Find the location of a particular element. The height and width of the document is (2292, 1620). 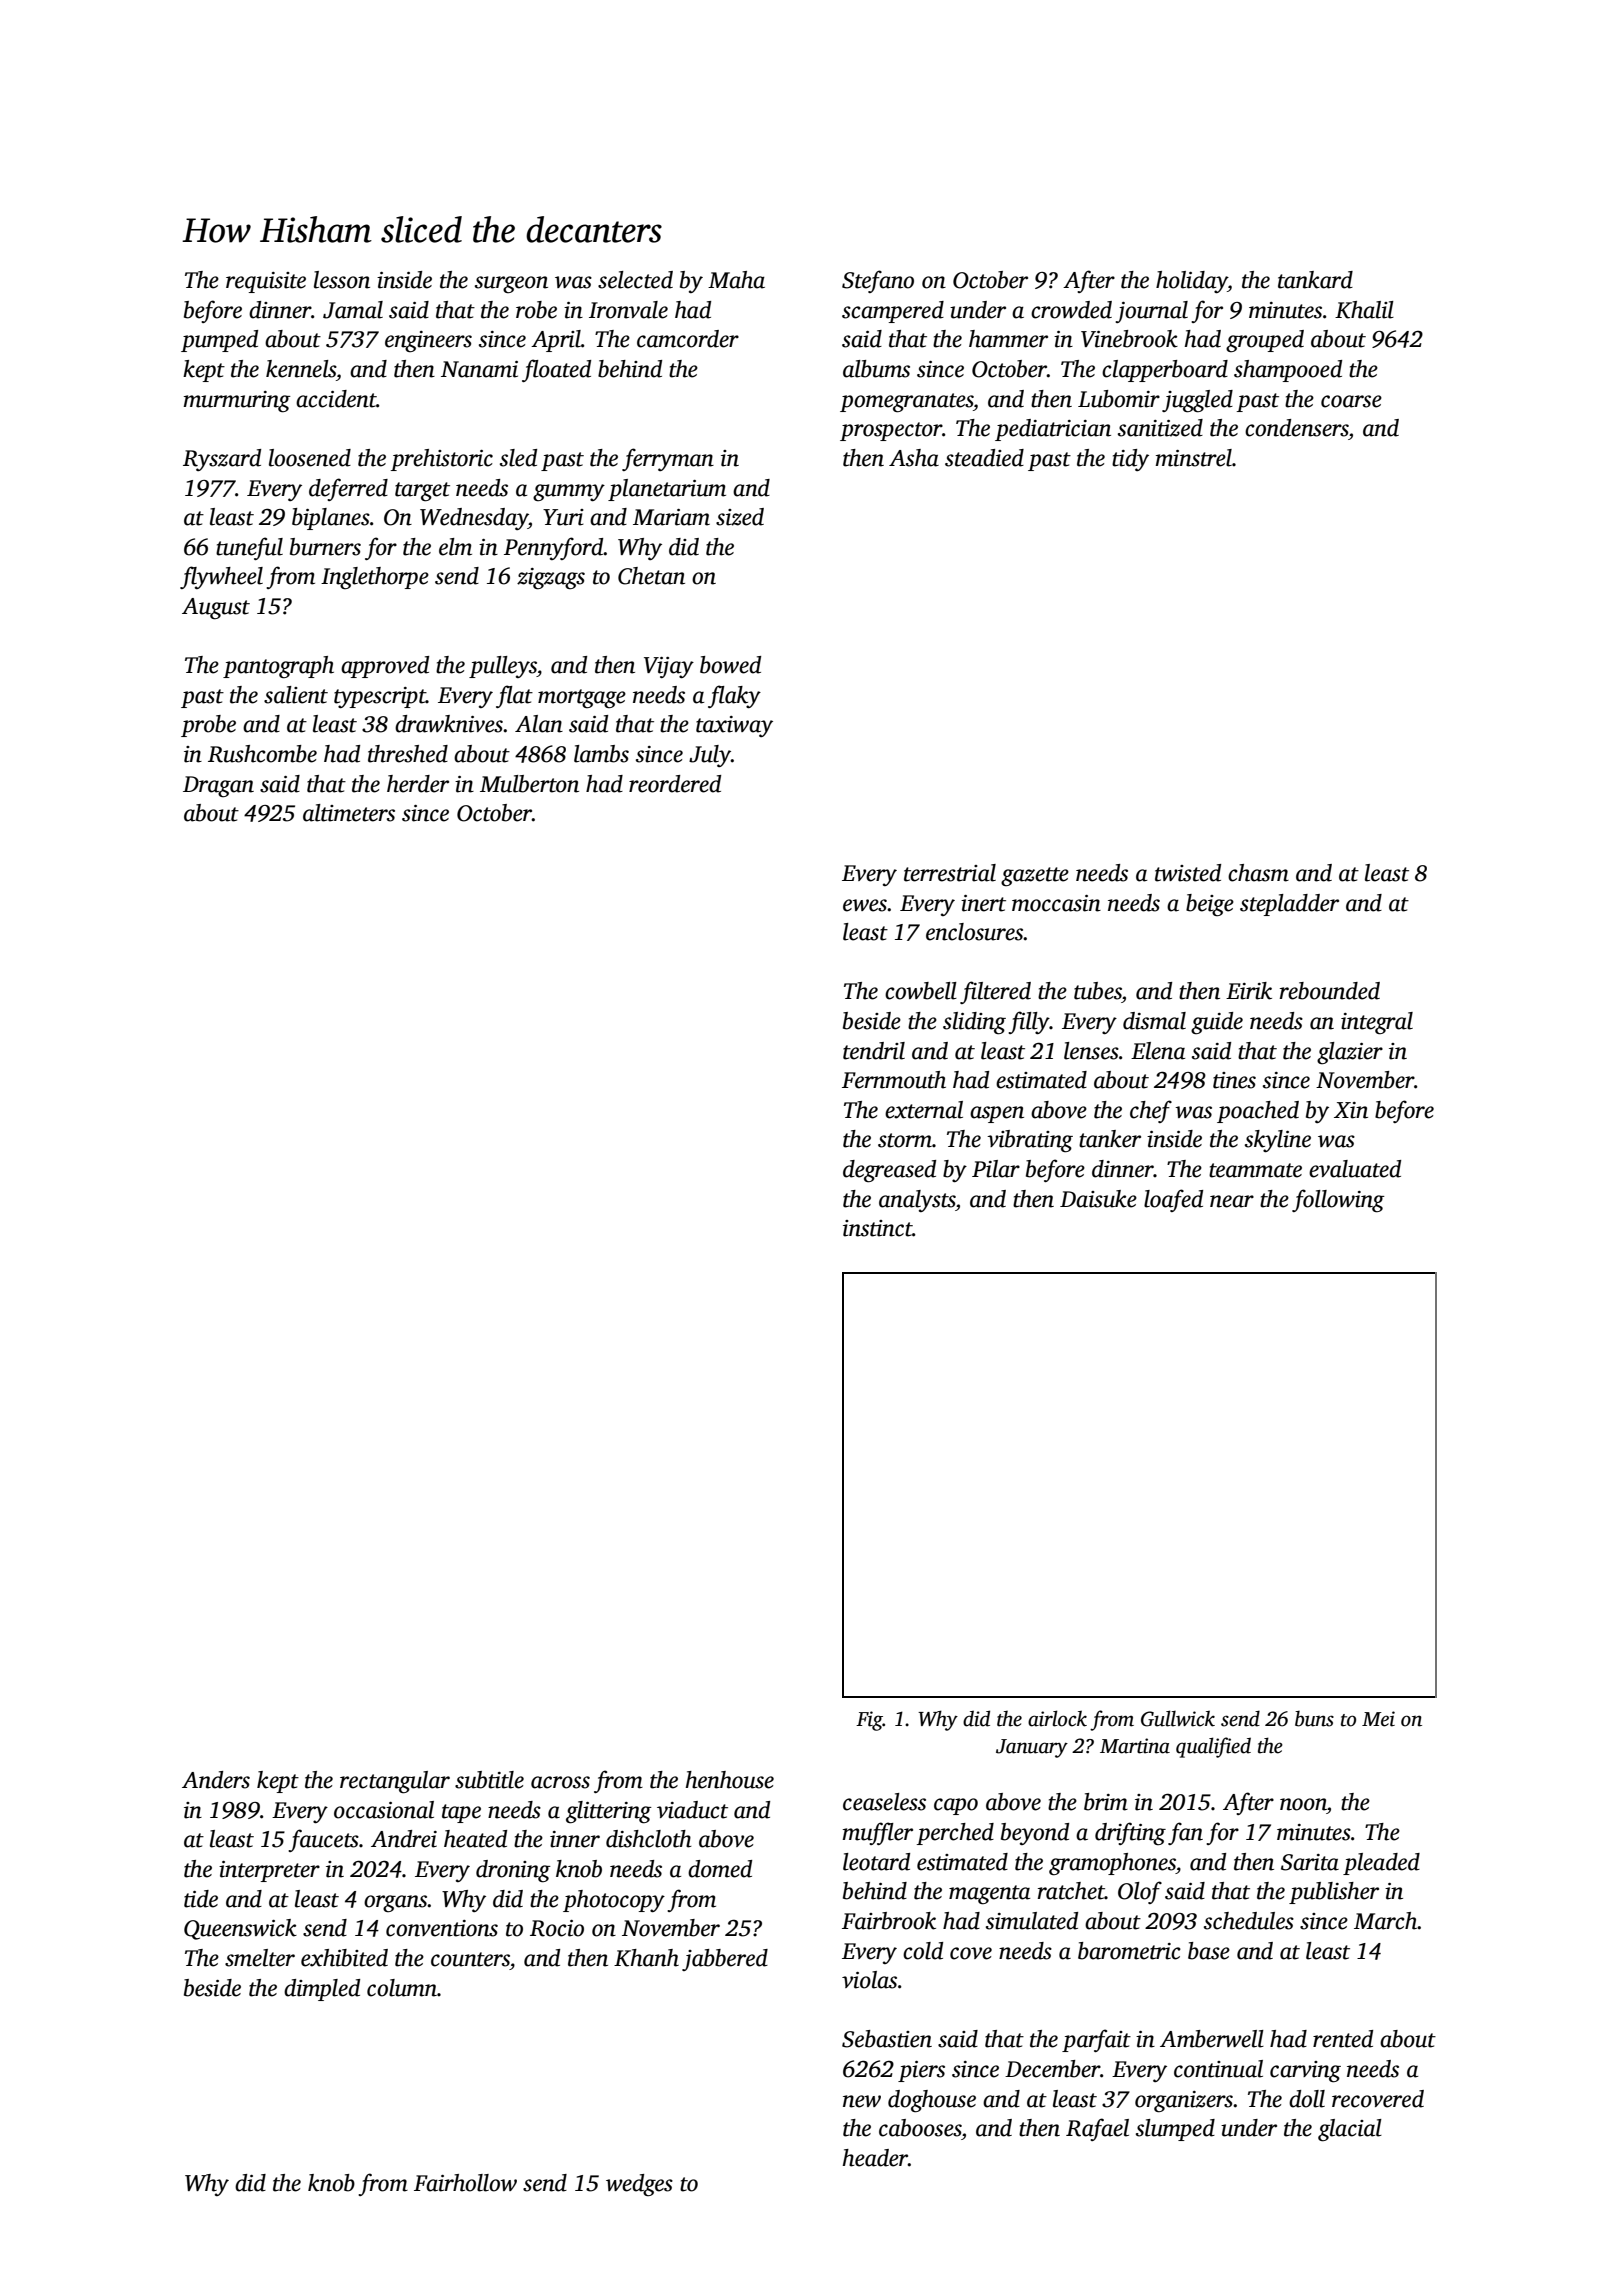

chasm is located at coordinates (1258, 873).
